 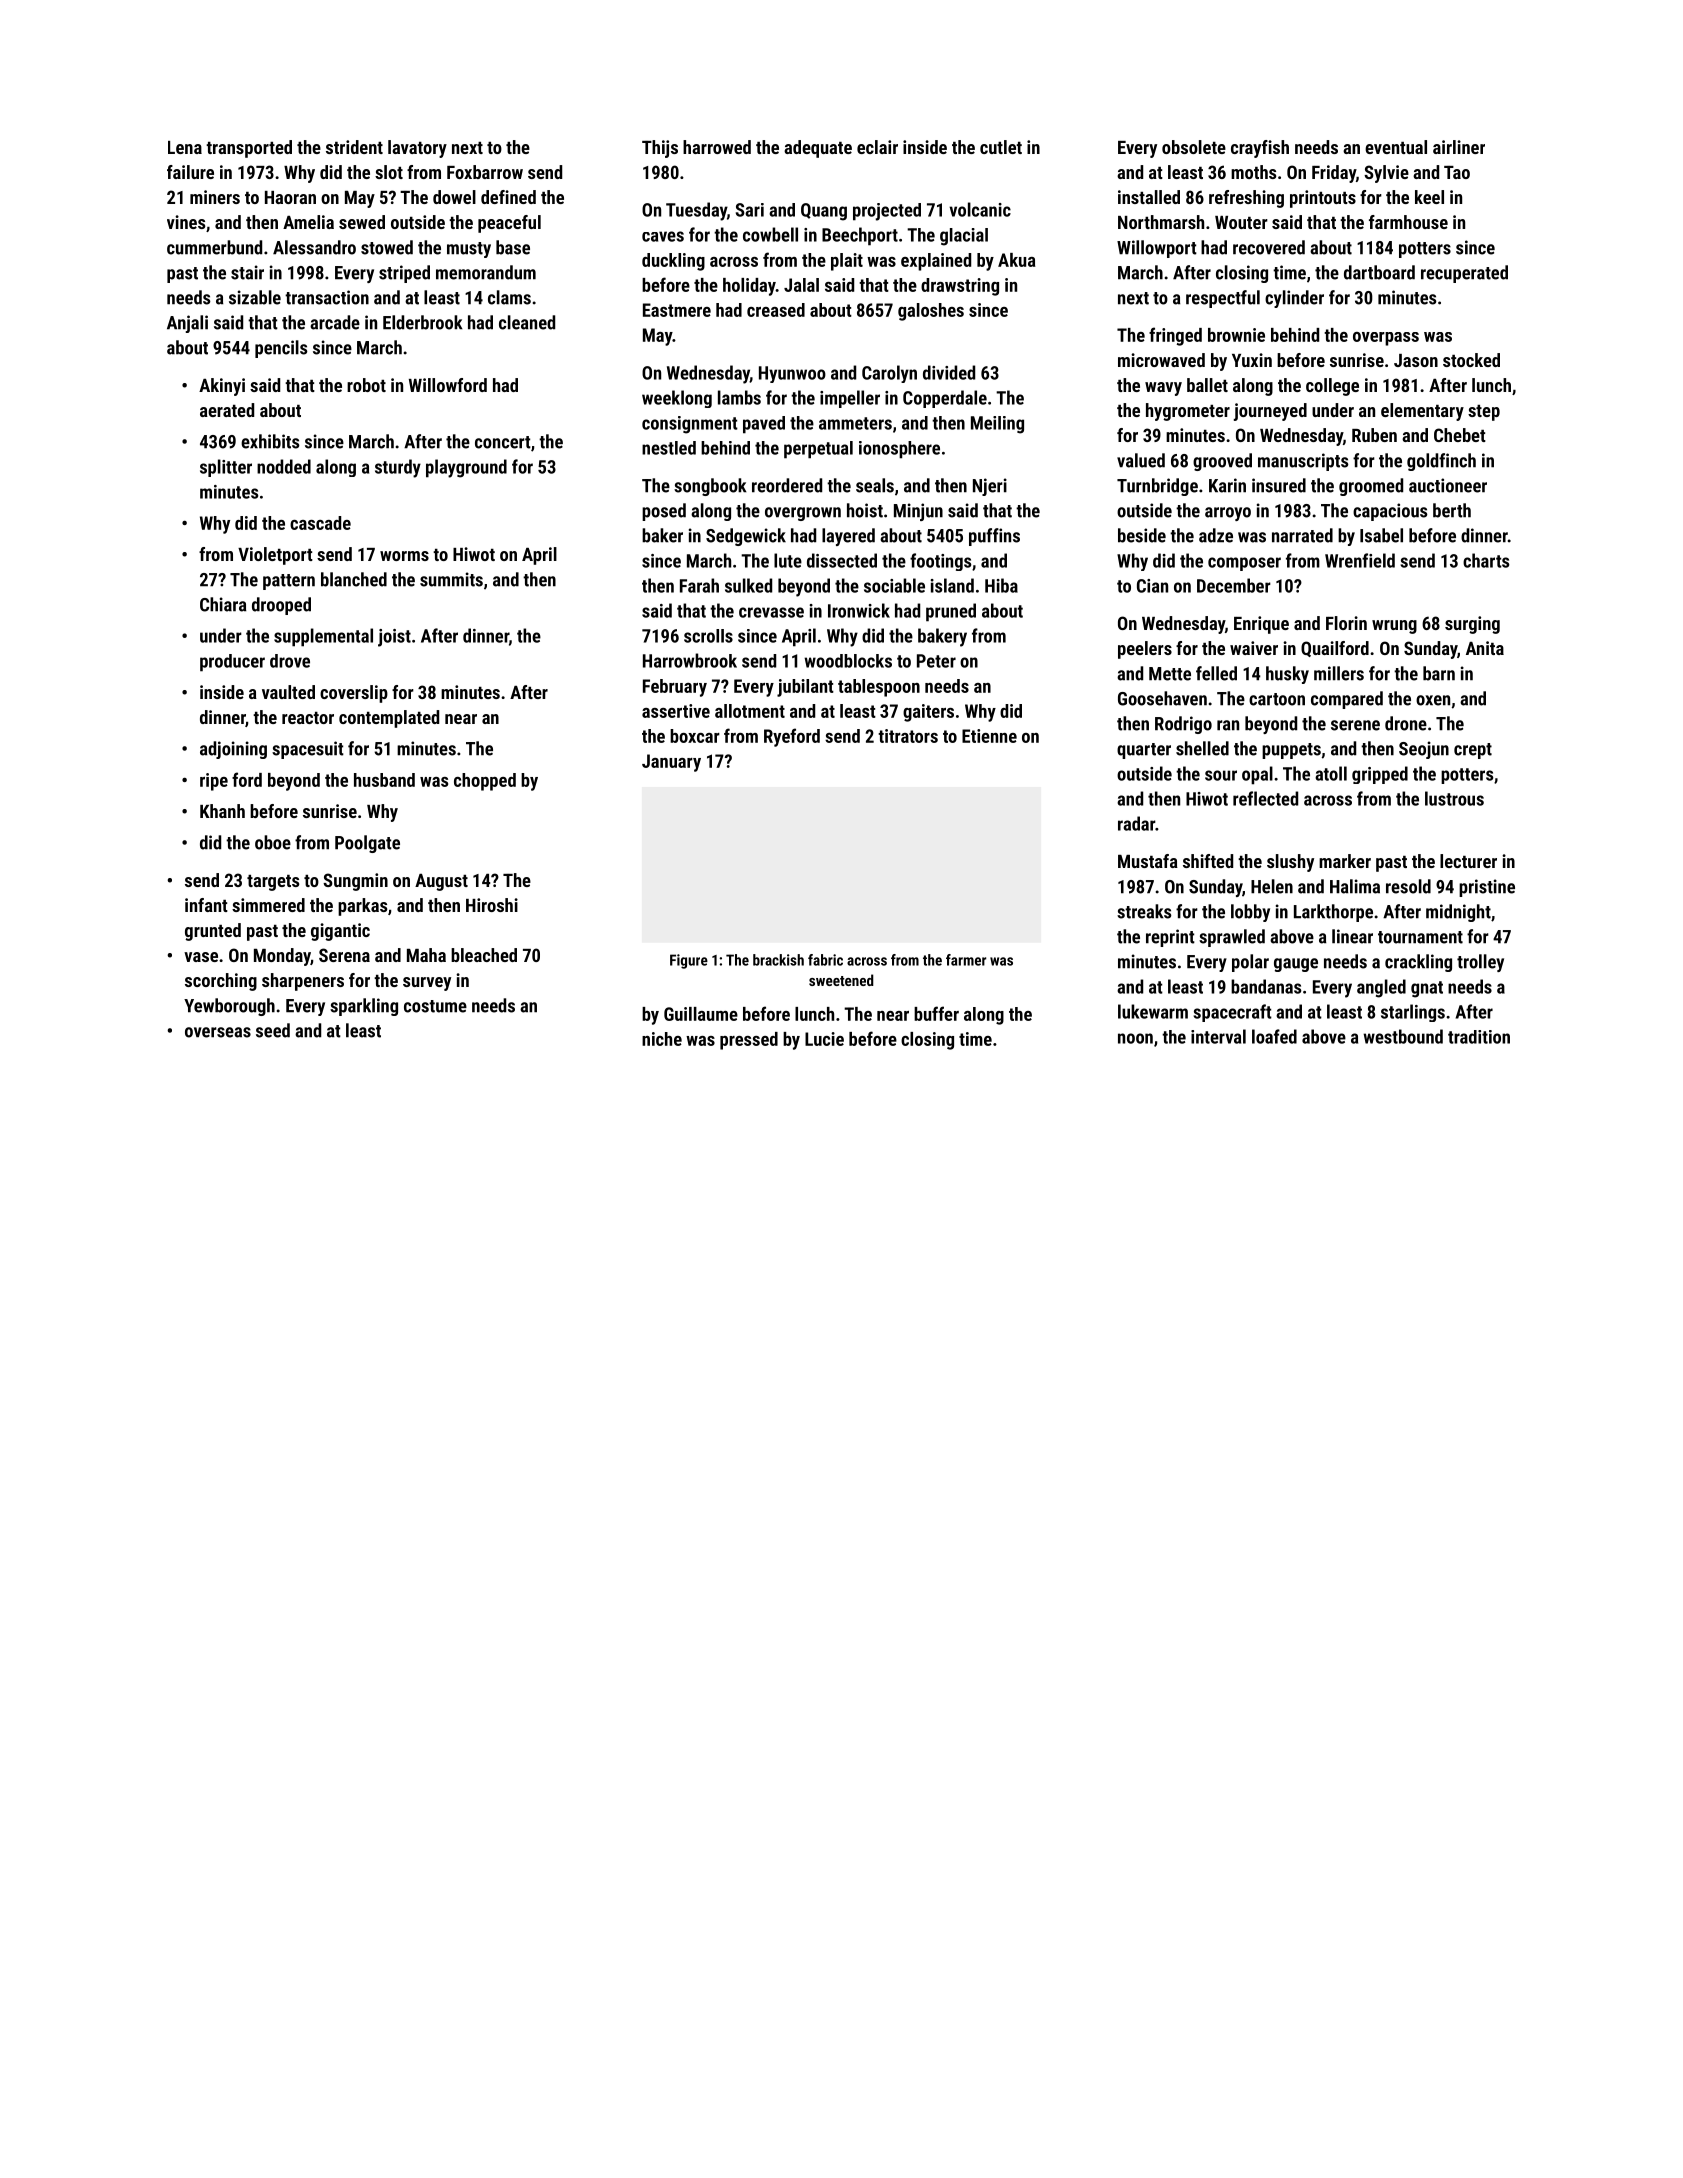 What do you see at coordinates (485, 782) in the screenshot?
I see `chopped` at bounding box center [485, 782].
